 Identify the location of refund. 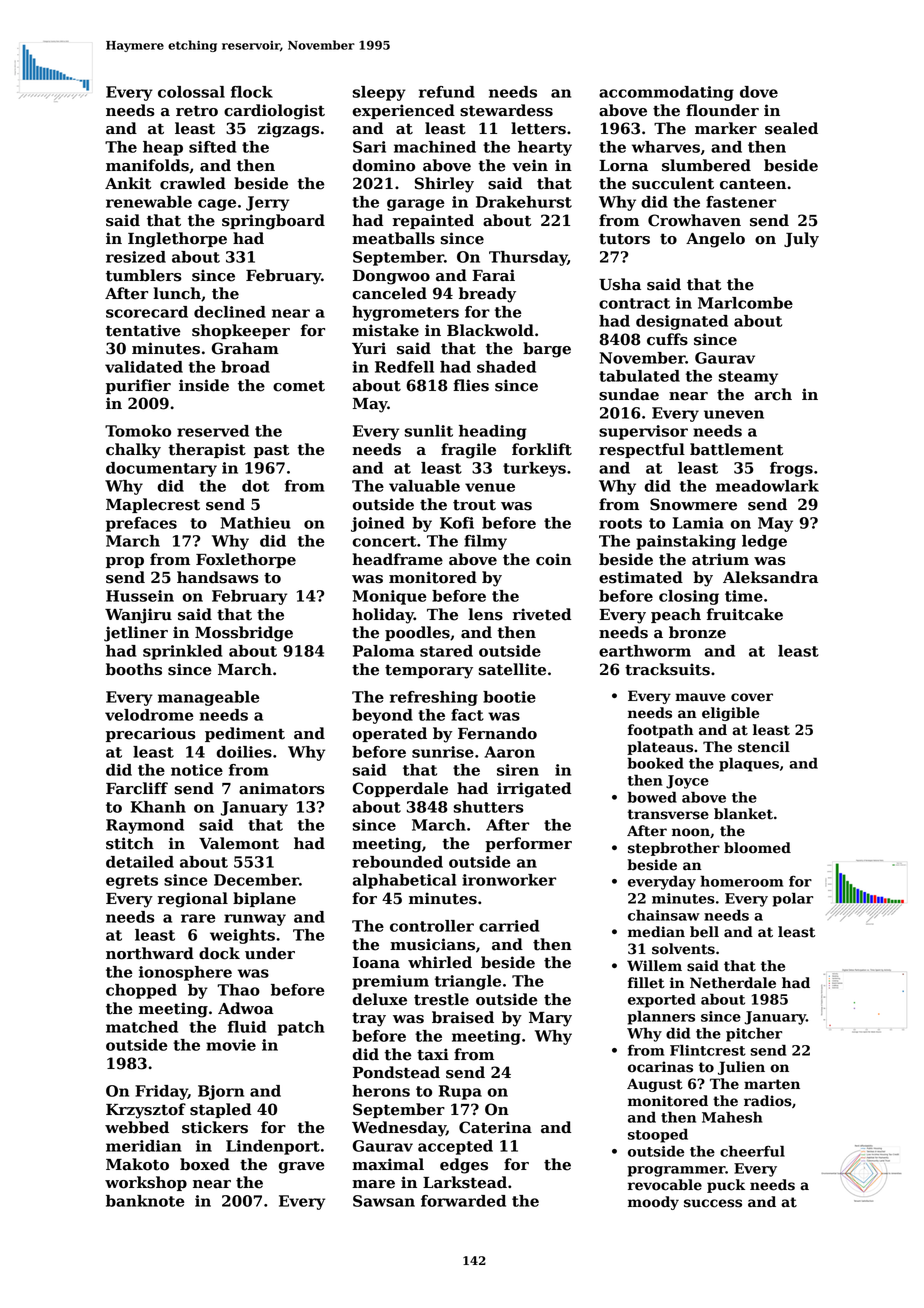
(447, 92).
